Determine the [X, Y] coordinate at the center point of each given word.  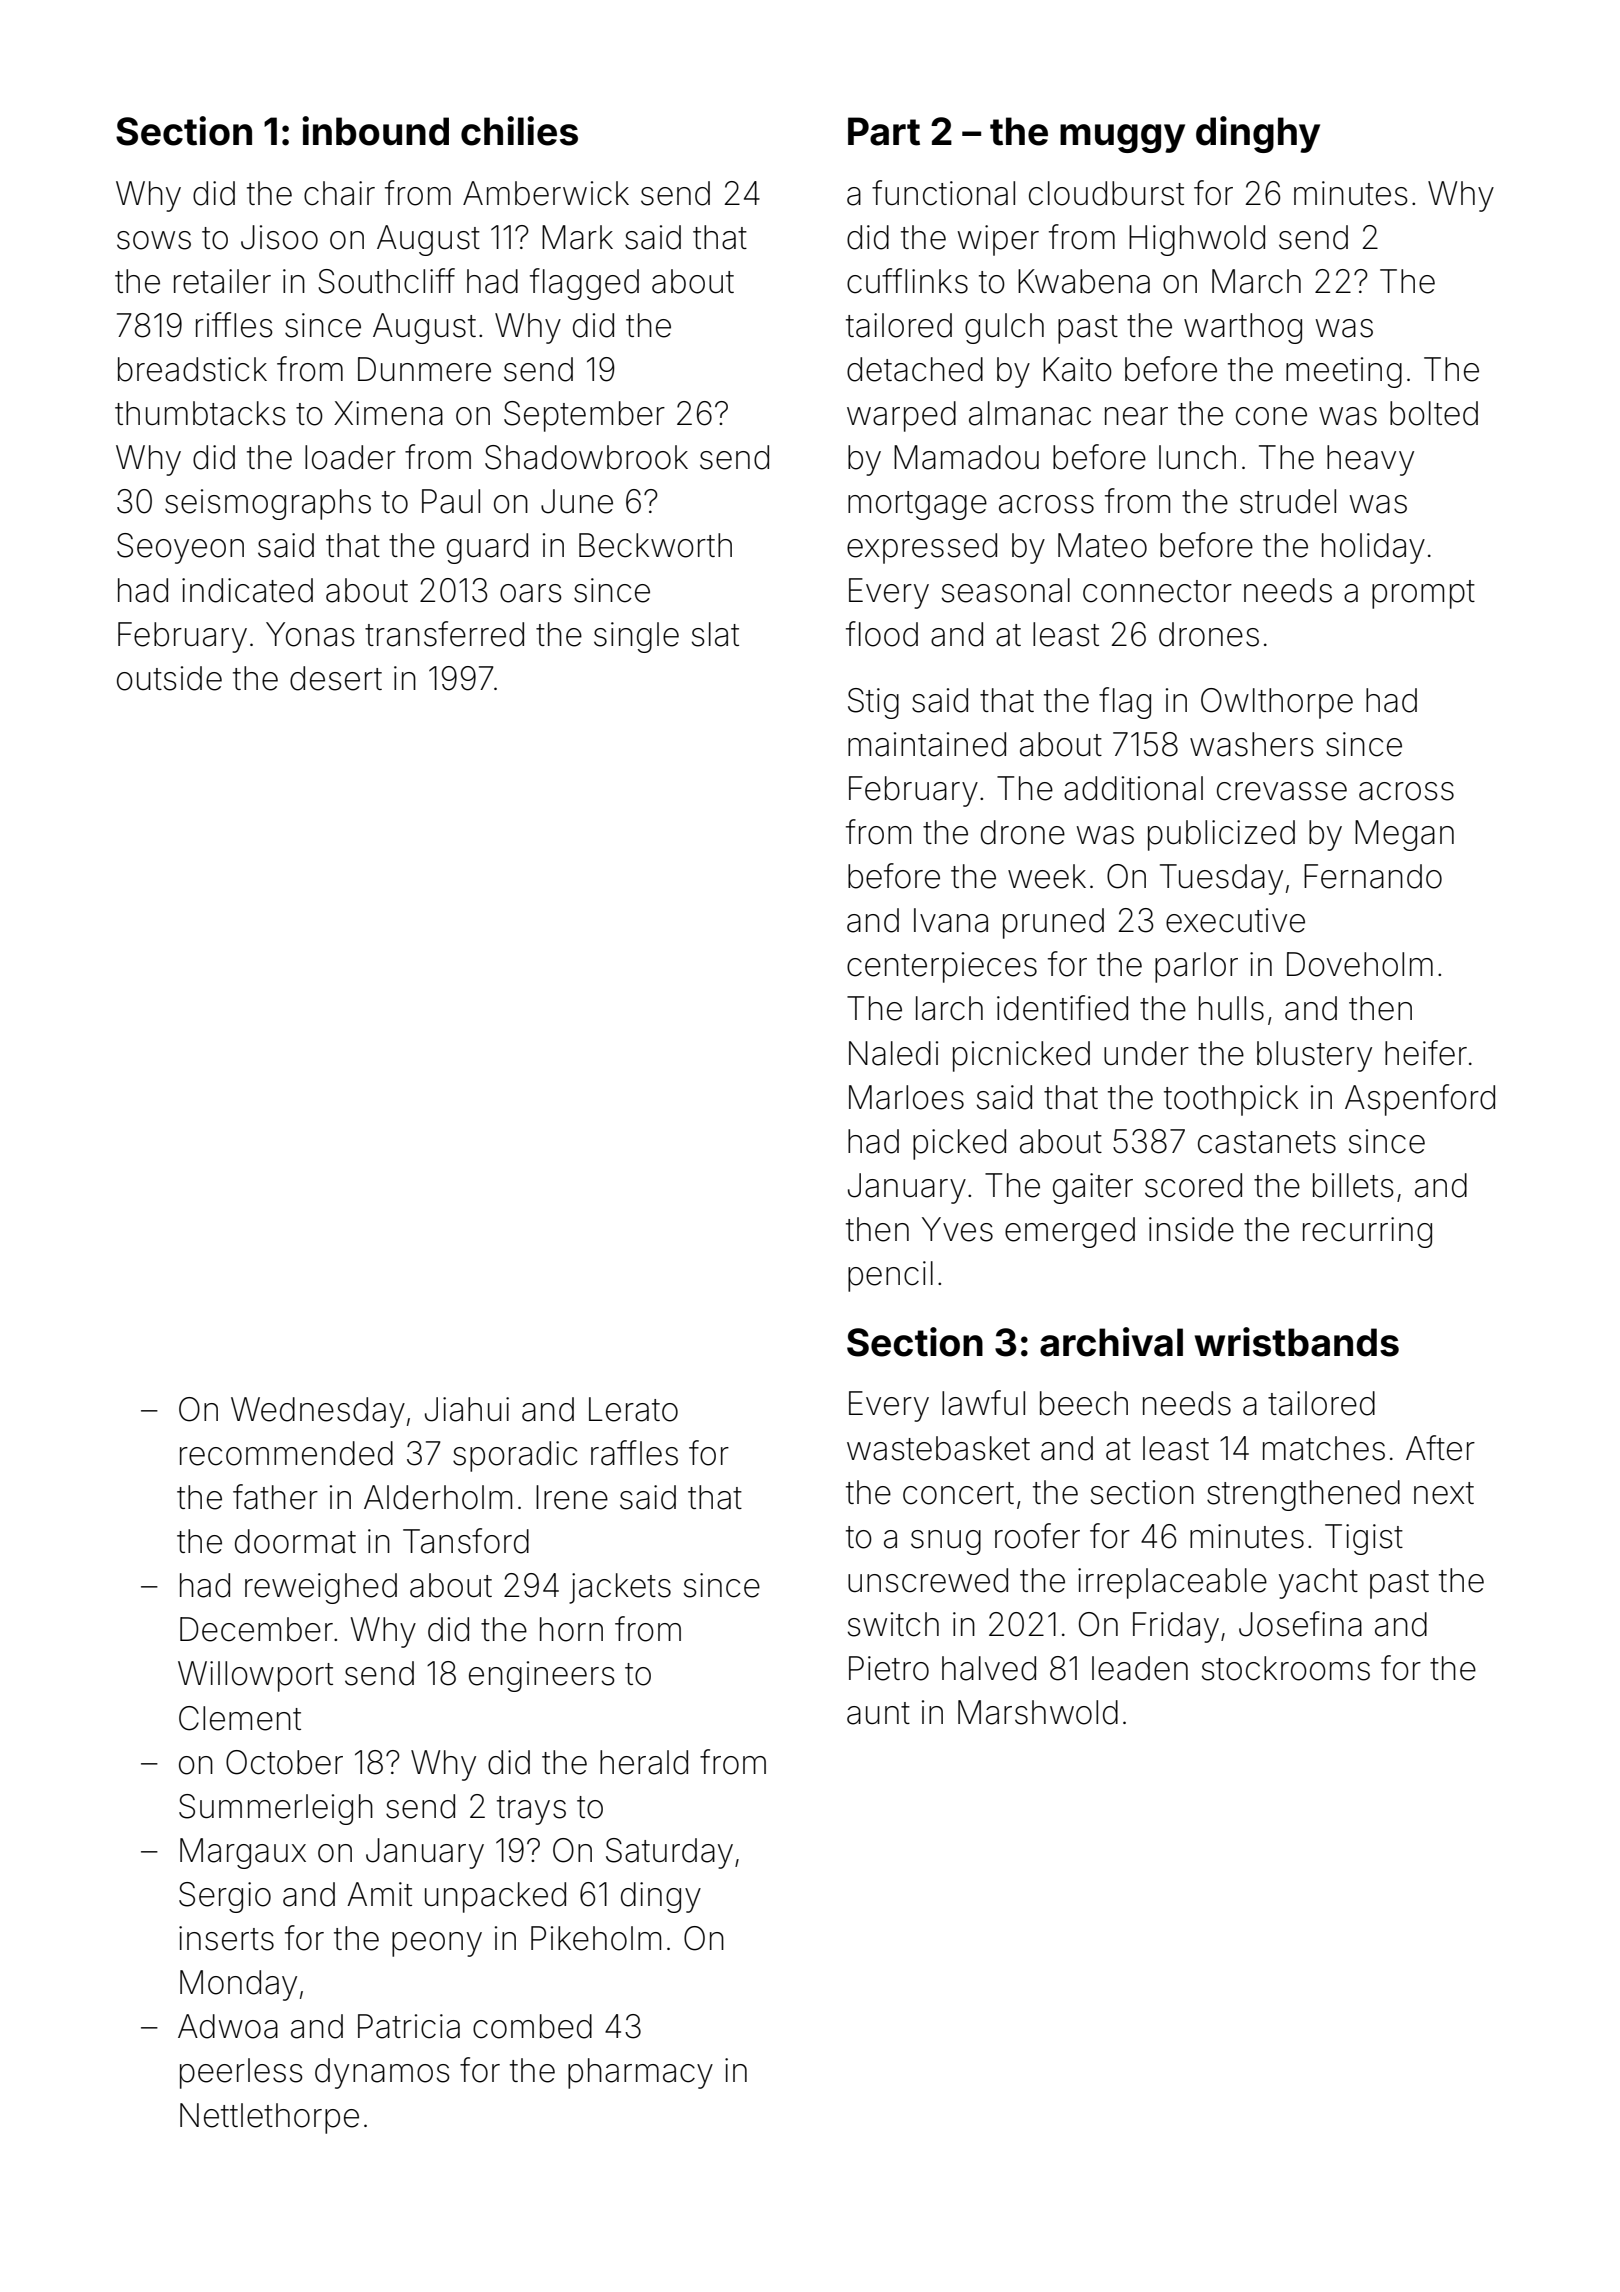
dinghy [1258, 134]
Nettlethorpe [269, 2118]
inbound [375, 131]
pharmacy [640, 2073]
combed [532, 2026]
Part [884, 131]
